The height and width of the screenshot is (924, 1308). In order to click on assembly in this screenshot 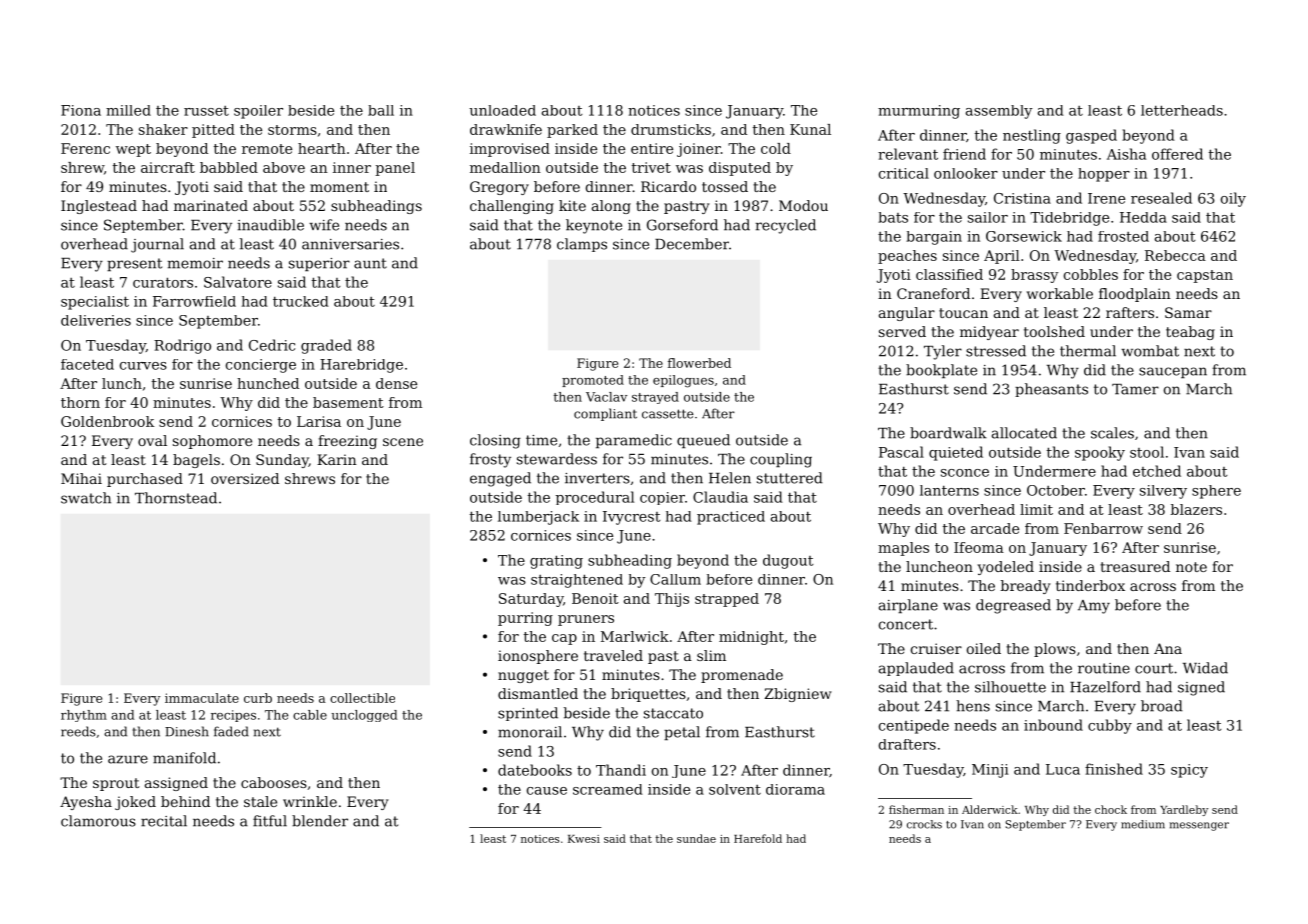, I will do `click(999, 112)`.
